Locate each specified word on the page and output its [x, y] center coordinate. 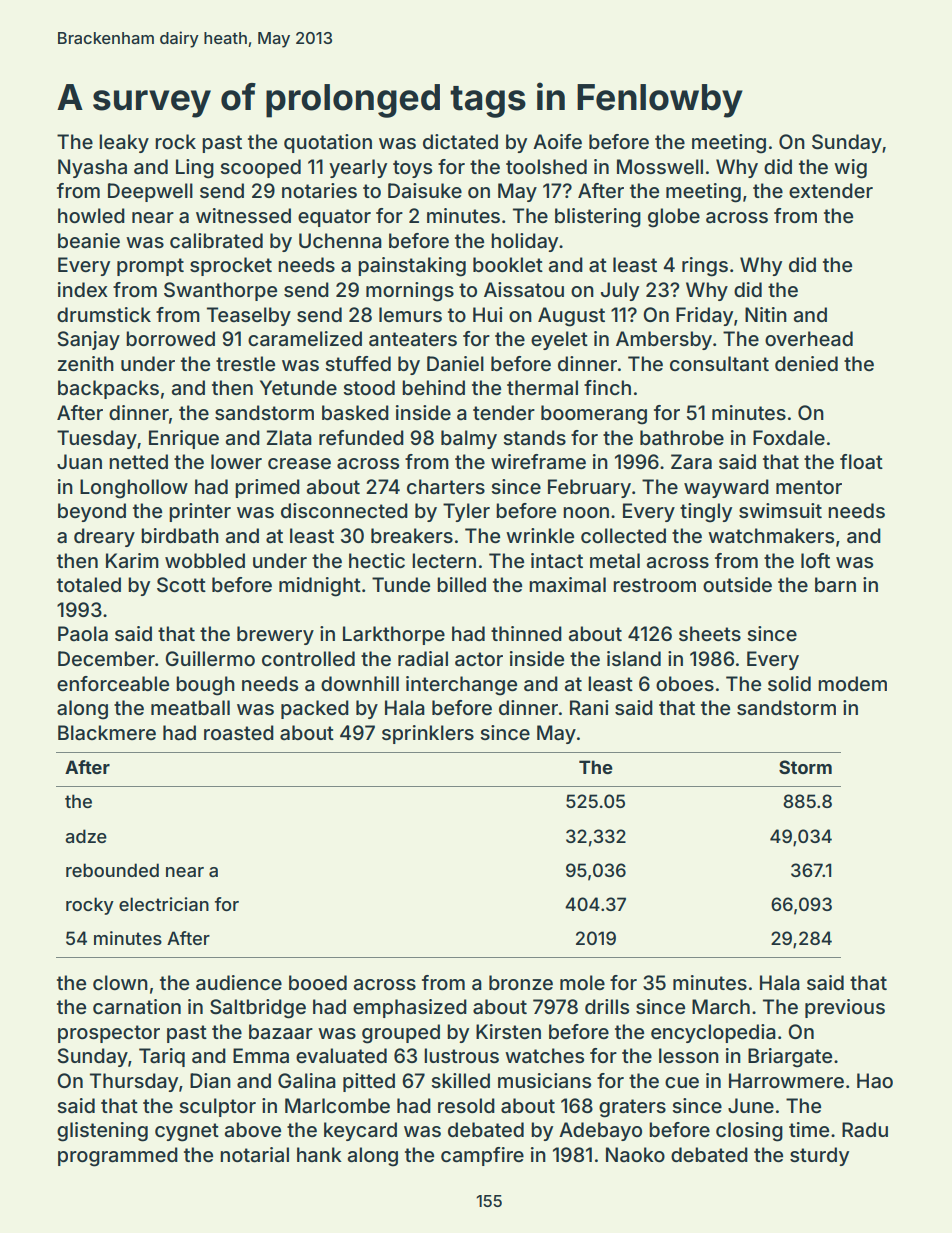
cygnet [187, 1132]
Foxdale [789, 437]
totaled [89, 585]
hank [319, 1154]
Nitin [766, 314]
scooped [261, 168]
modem [852, 683]
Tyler [466, 512]
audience [239, 982]
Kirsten [508, 1031]
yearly [358, 168]
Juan [79, 462]
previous [845, 1008]
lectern [444, 560]
